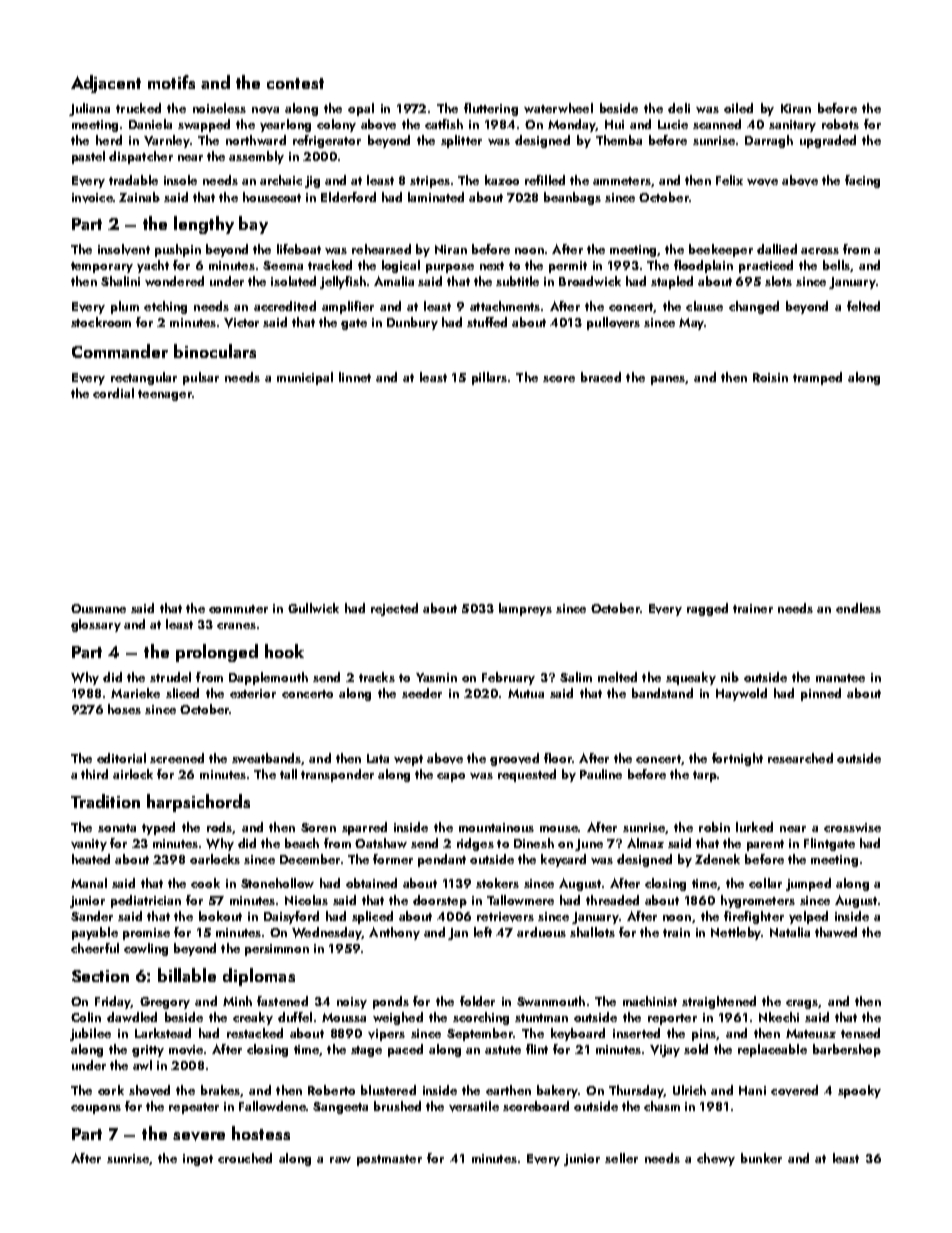 Image resolution: width=952 pixels, height=1233 pixels. What do you see at coordinates (163, 1033) in the image?
I see `Larkstead` at bounding box center [163, 1033].
